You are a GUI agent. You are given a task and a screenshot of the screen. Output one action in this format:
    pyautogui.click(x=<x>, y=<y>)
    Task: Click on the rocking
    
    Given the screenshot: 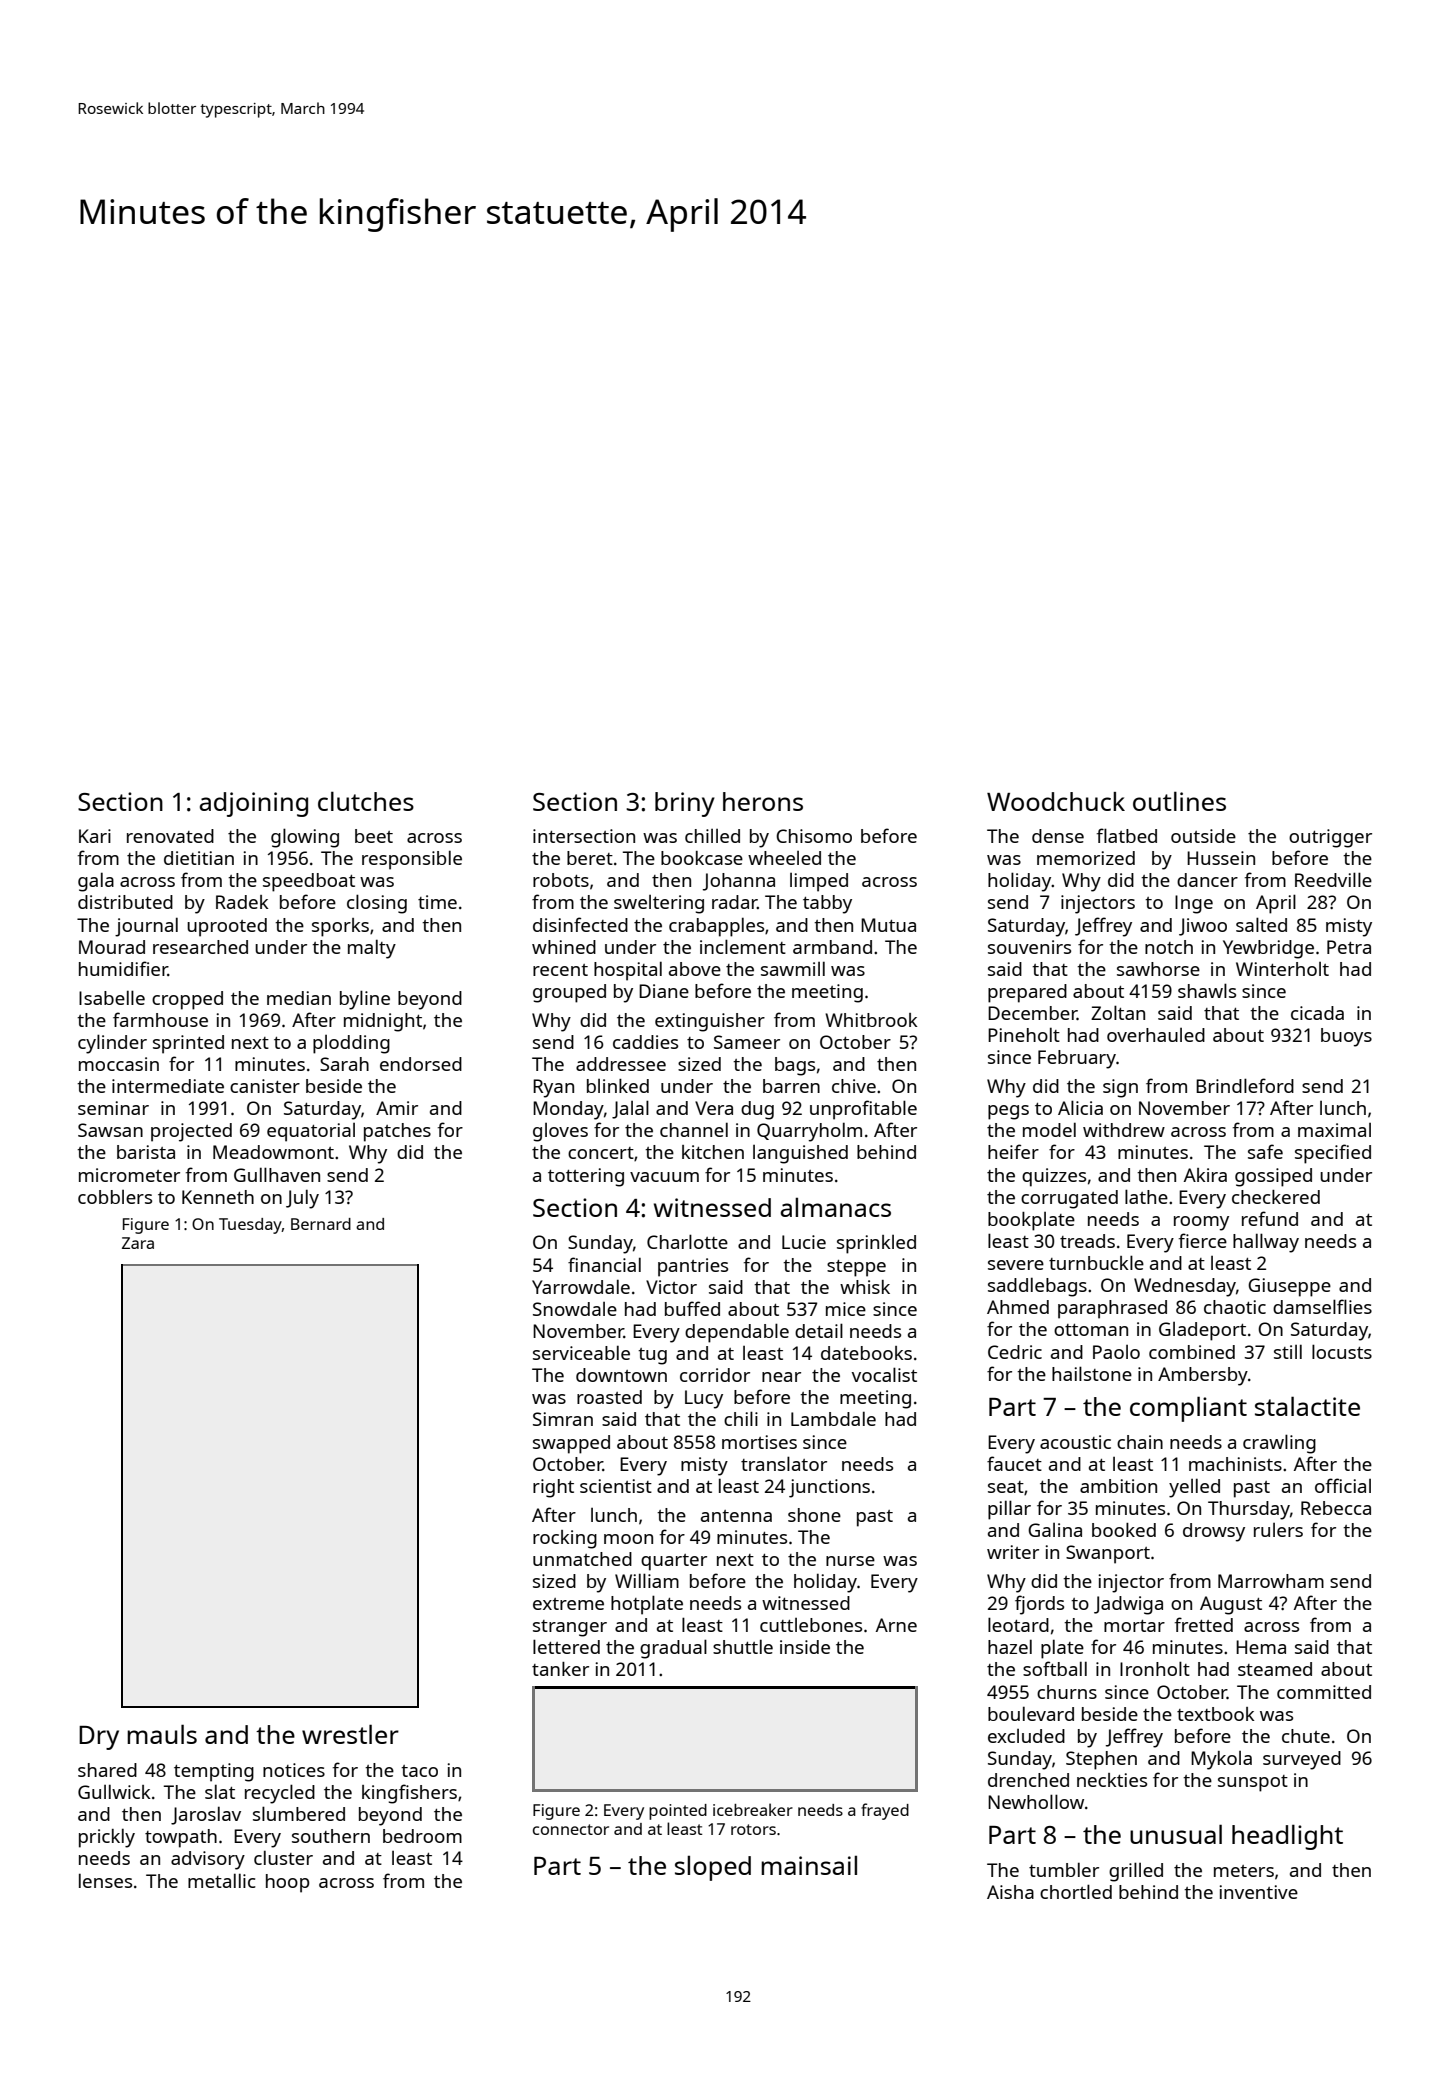 What is the action you would take?
    pyautogui.click(x=565, y=1539)
